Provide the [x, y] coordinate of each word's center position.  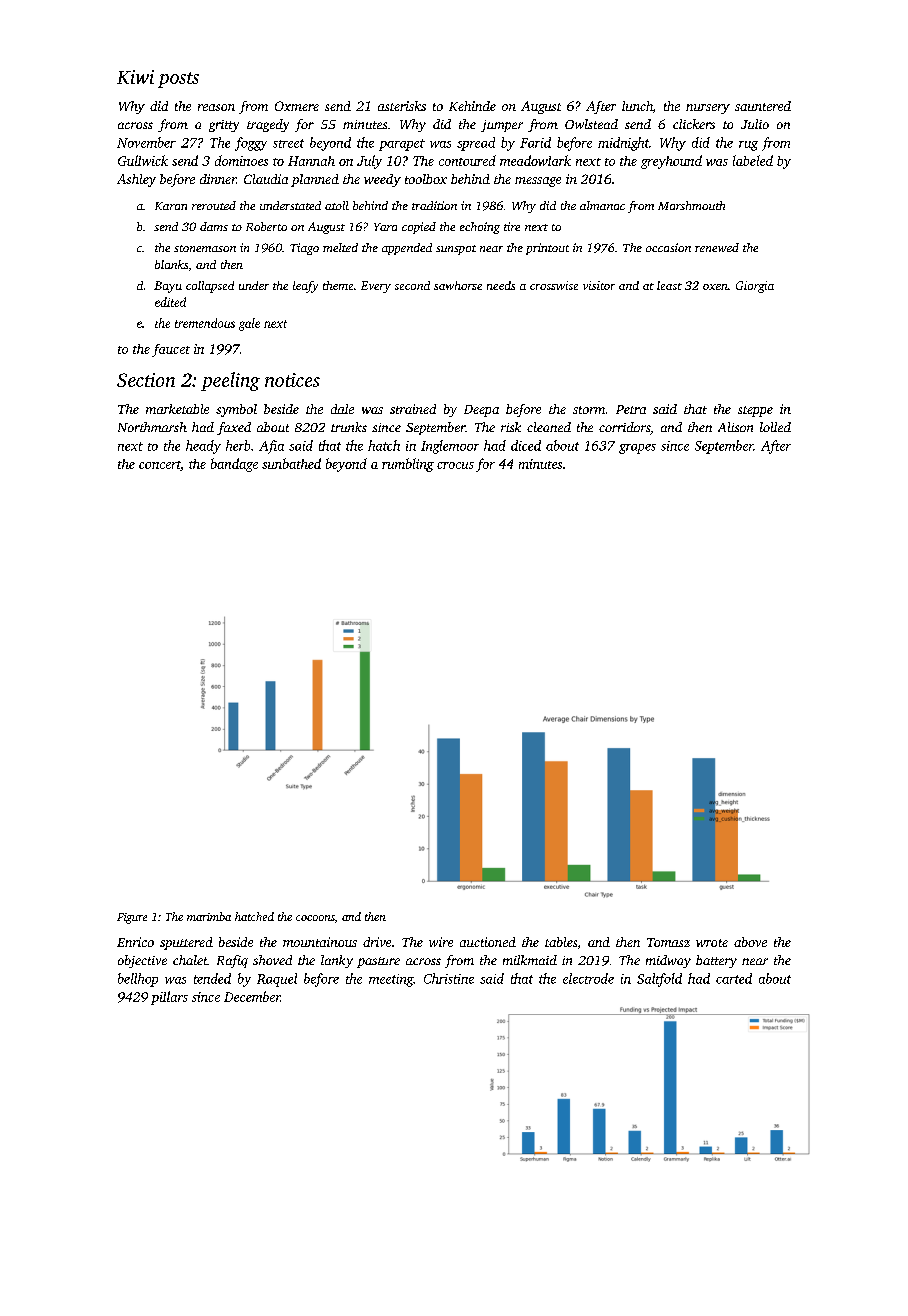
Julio [755, 124]
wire [441, 942]
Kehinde [472, 106]
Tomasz [668, 942]
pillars [169, 998]
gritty [224, 126]
